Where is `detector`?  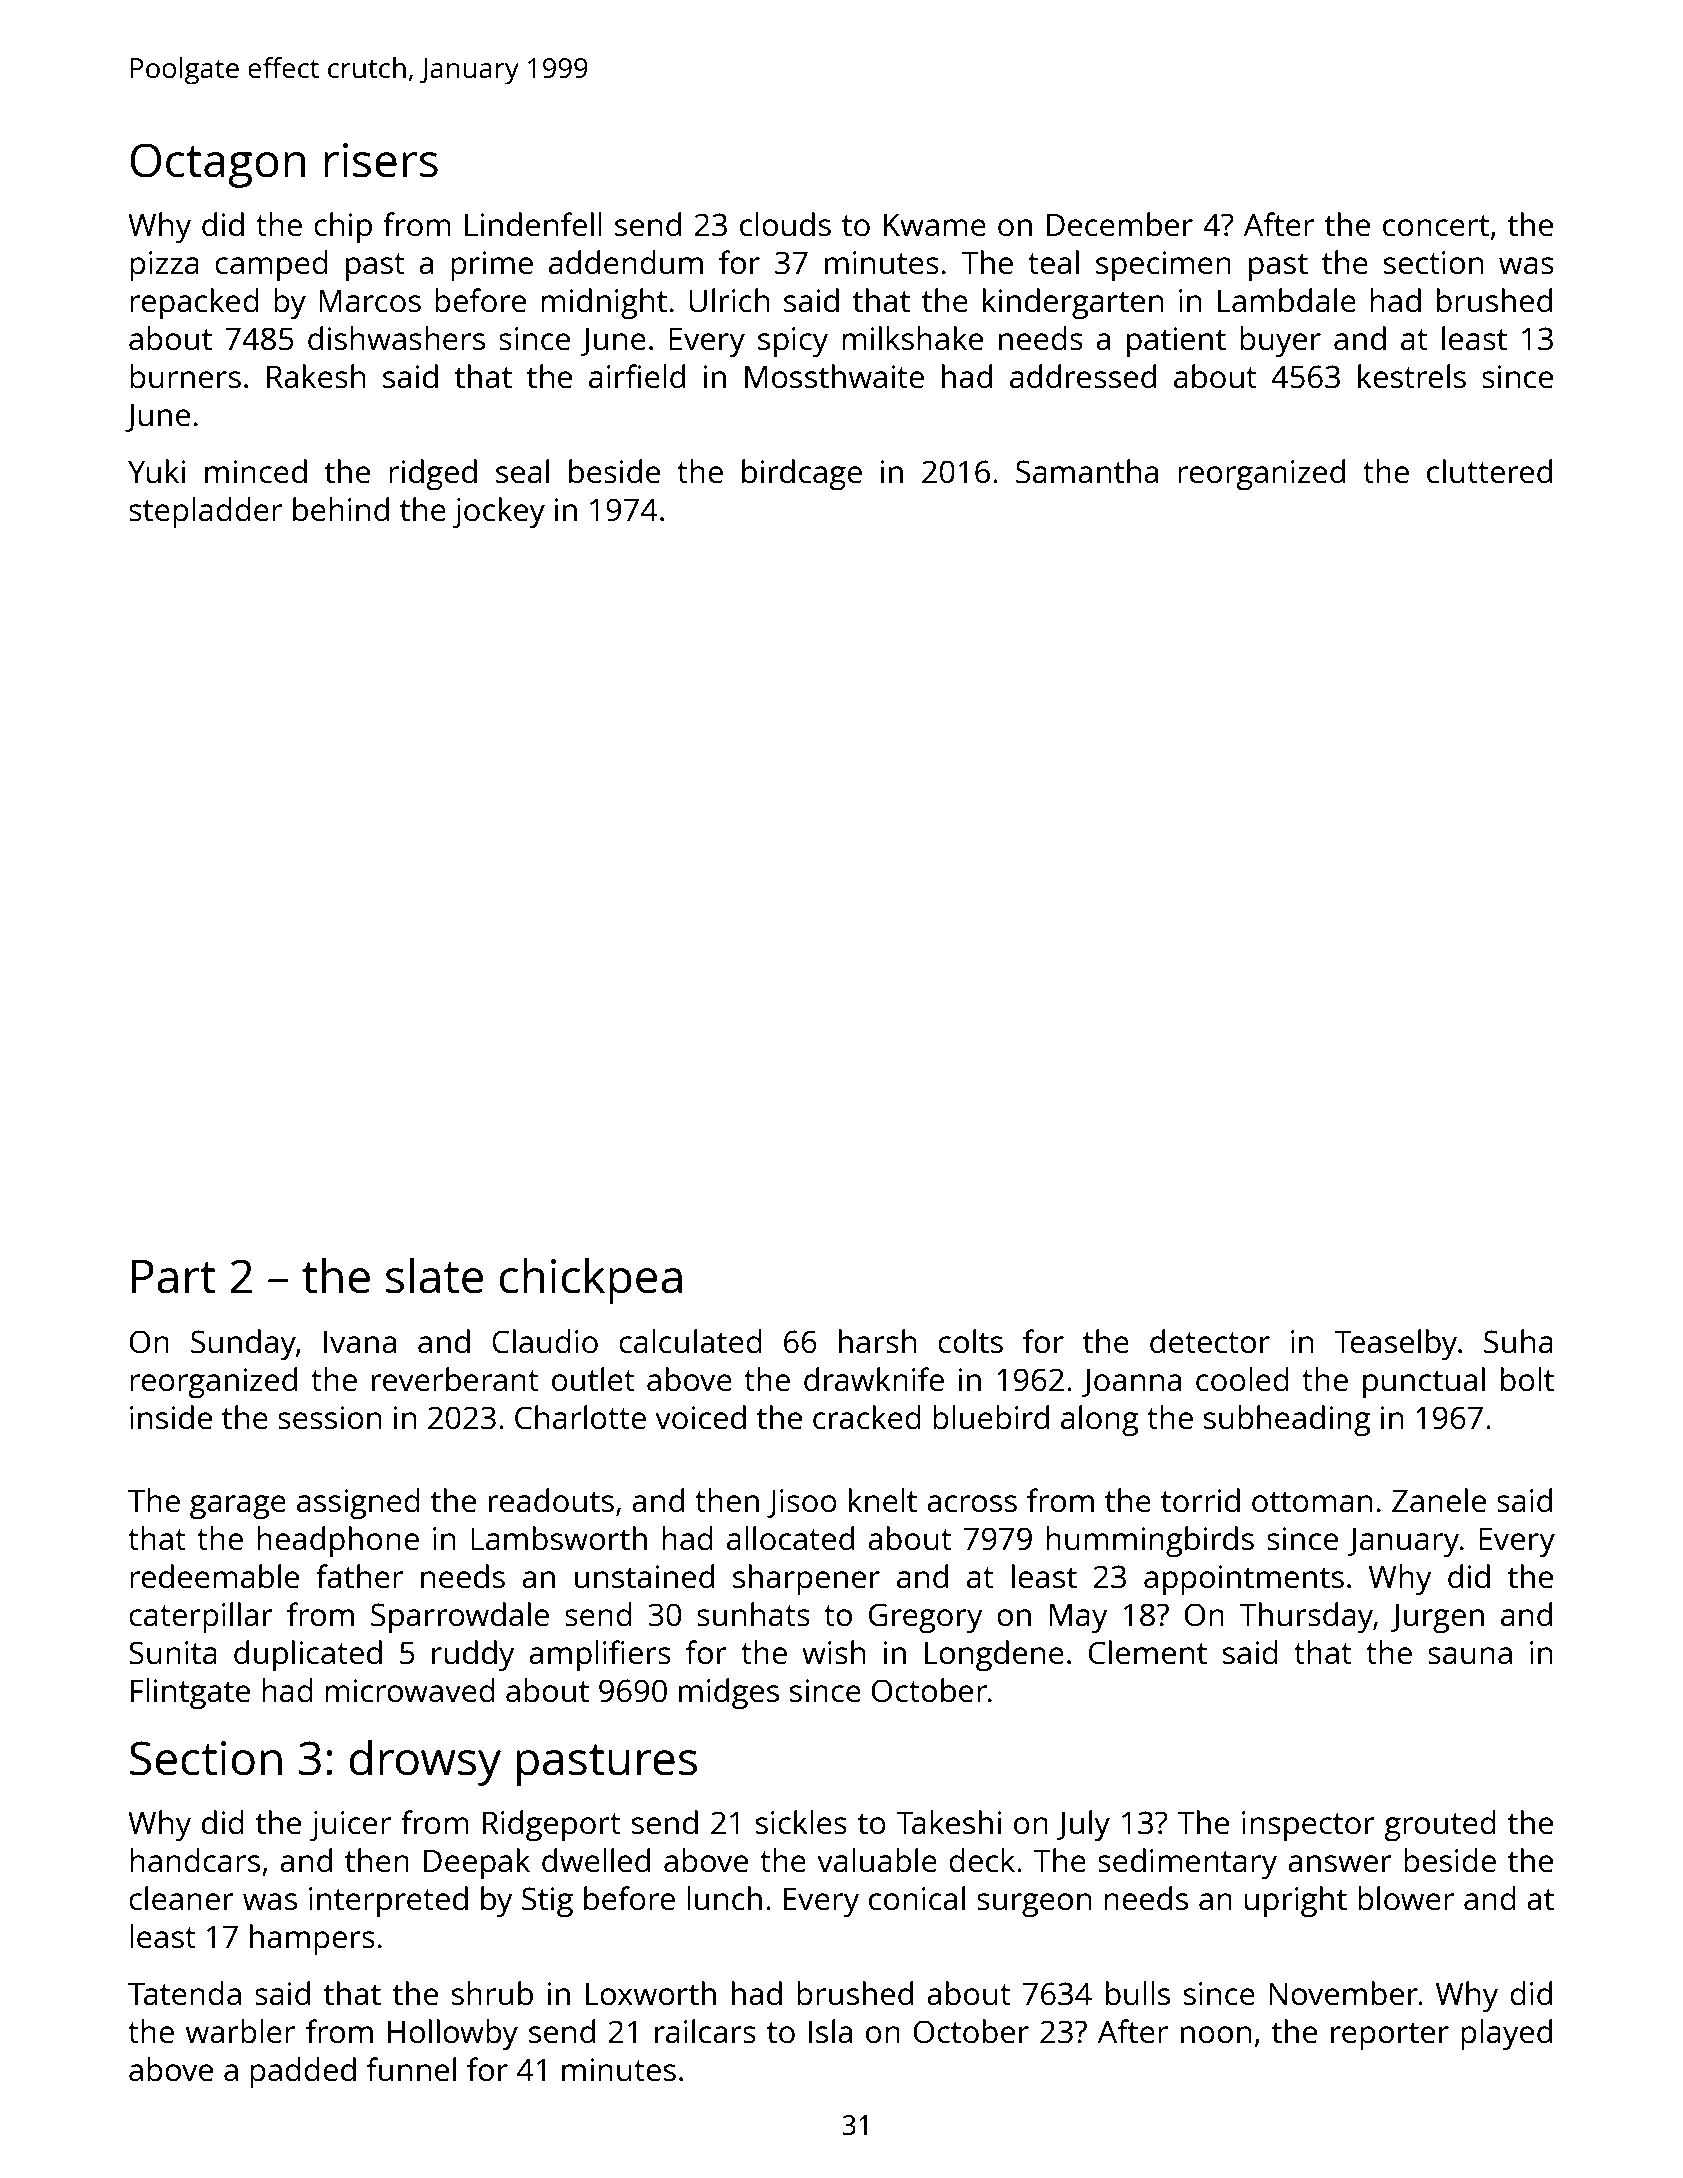
detector is located at coordinates (1210, 1341).
